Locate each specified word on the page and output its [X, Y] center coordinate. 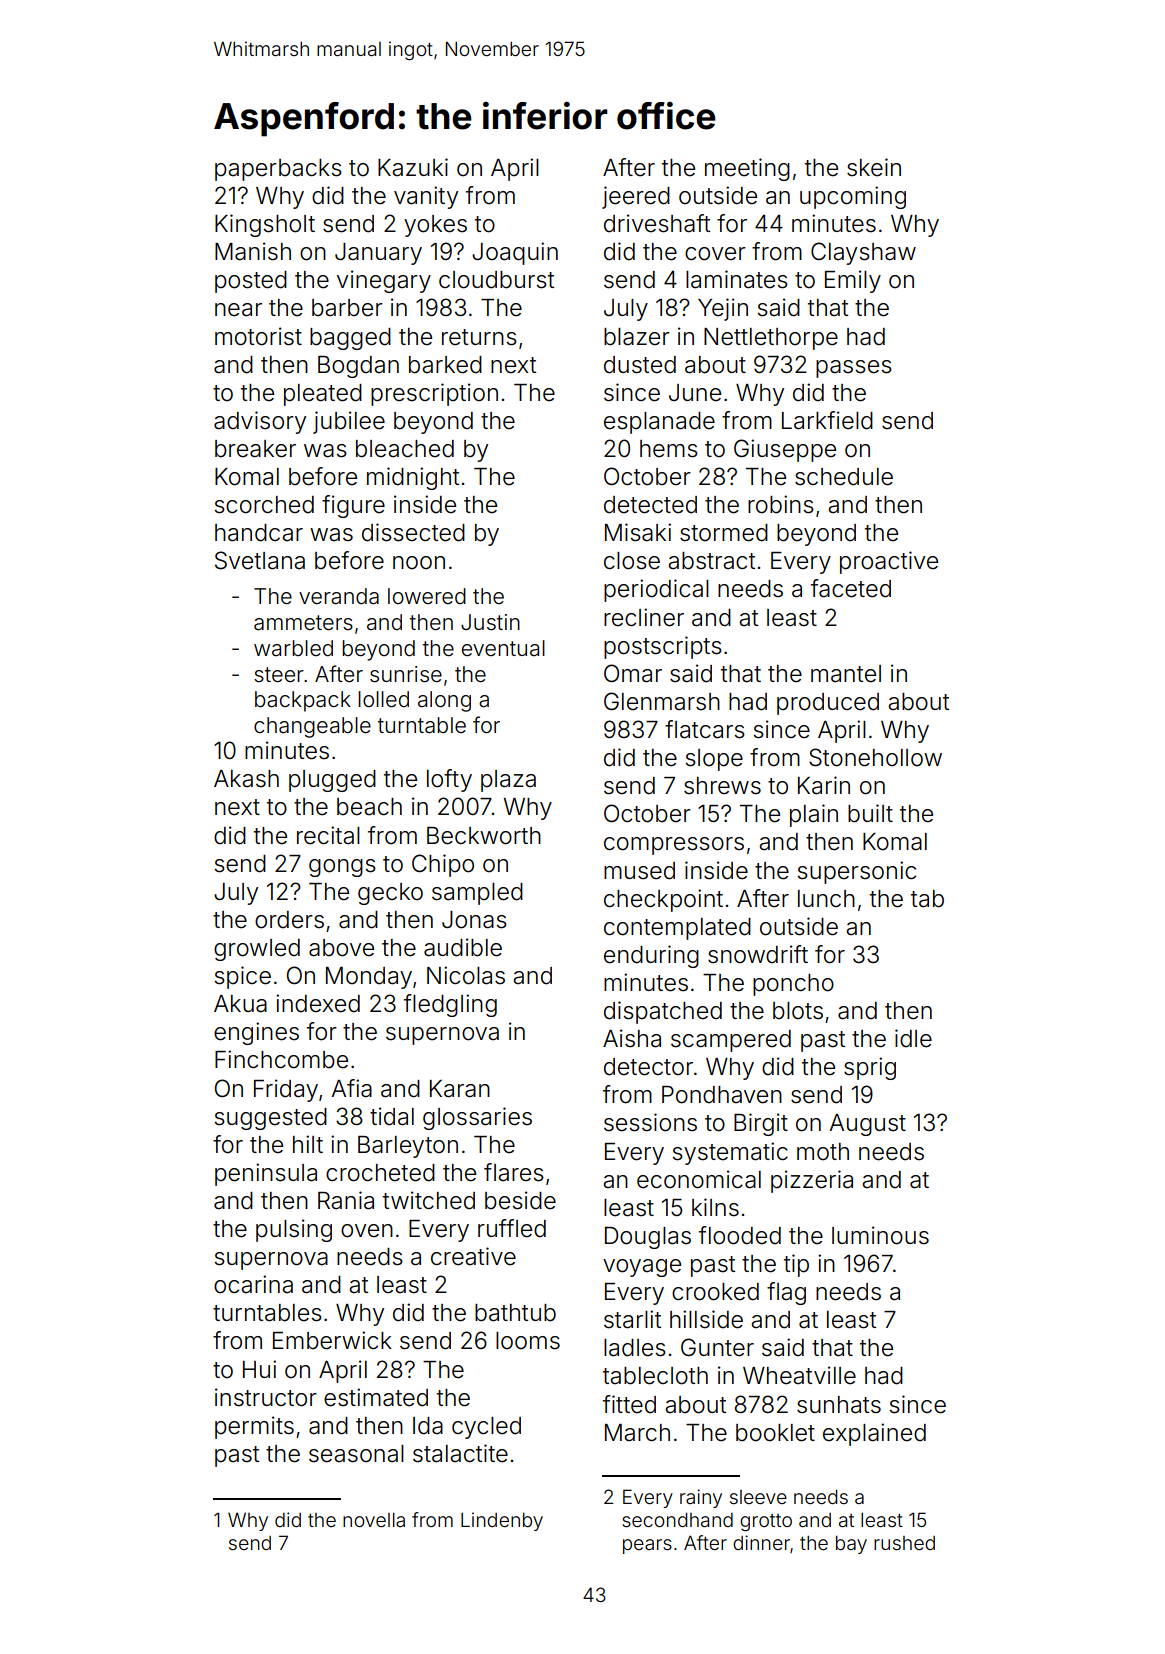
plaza [508, 781]
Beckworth [484, 836]
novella [374, 1520]
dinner [761, 1542]
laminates [737, 279]
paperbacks [278, 170]
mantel [846, 674]
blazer [637, 337]
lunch [826, 898]
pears [647, 1546]
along [444, 701]
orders [289, 920]
